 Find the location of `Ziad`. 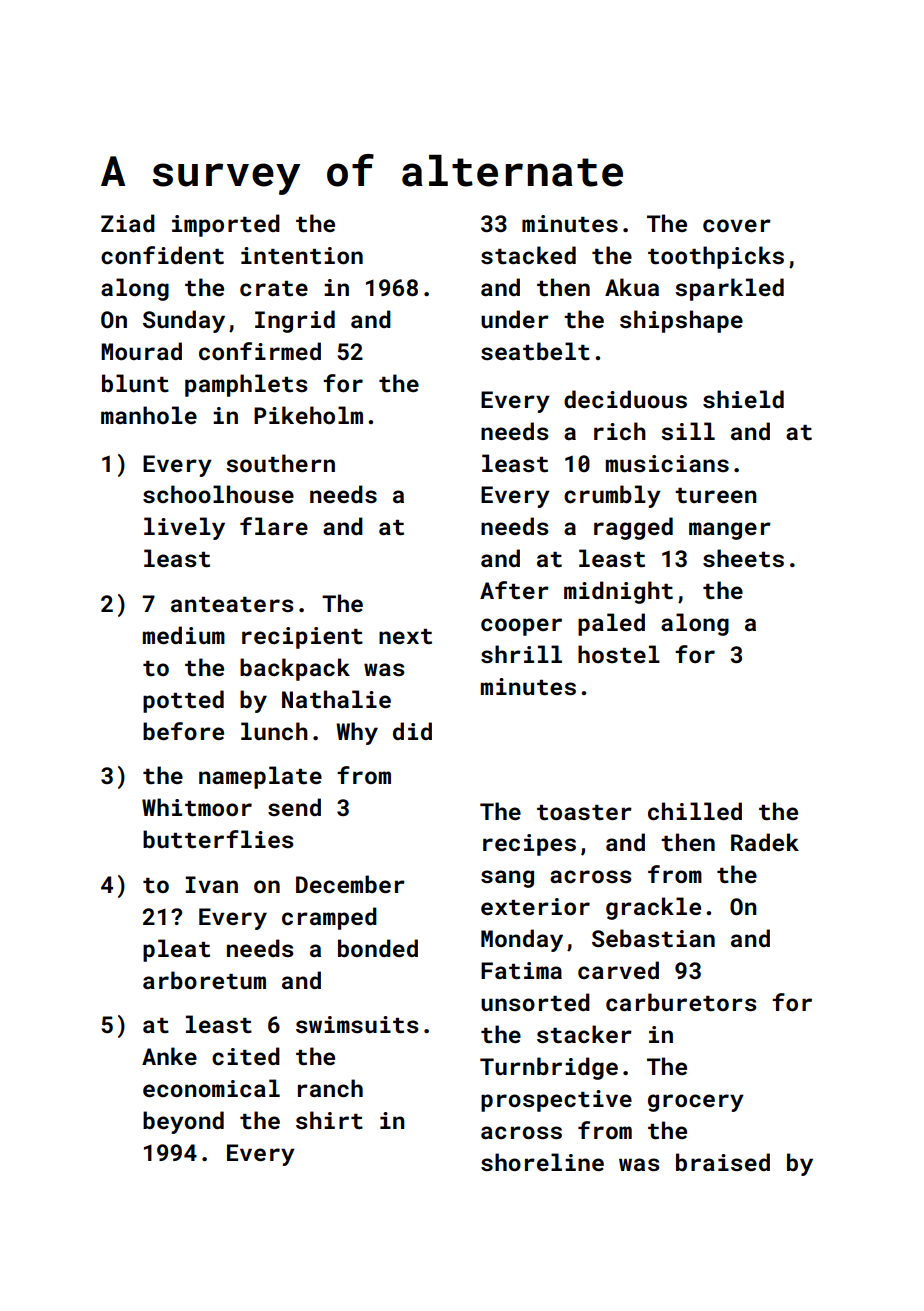

Ziad is located at coordinates (128, 223).
